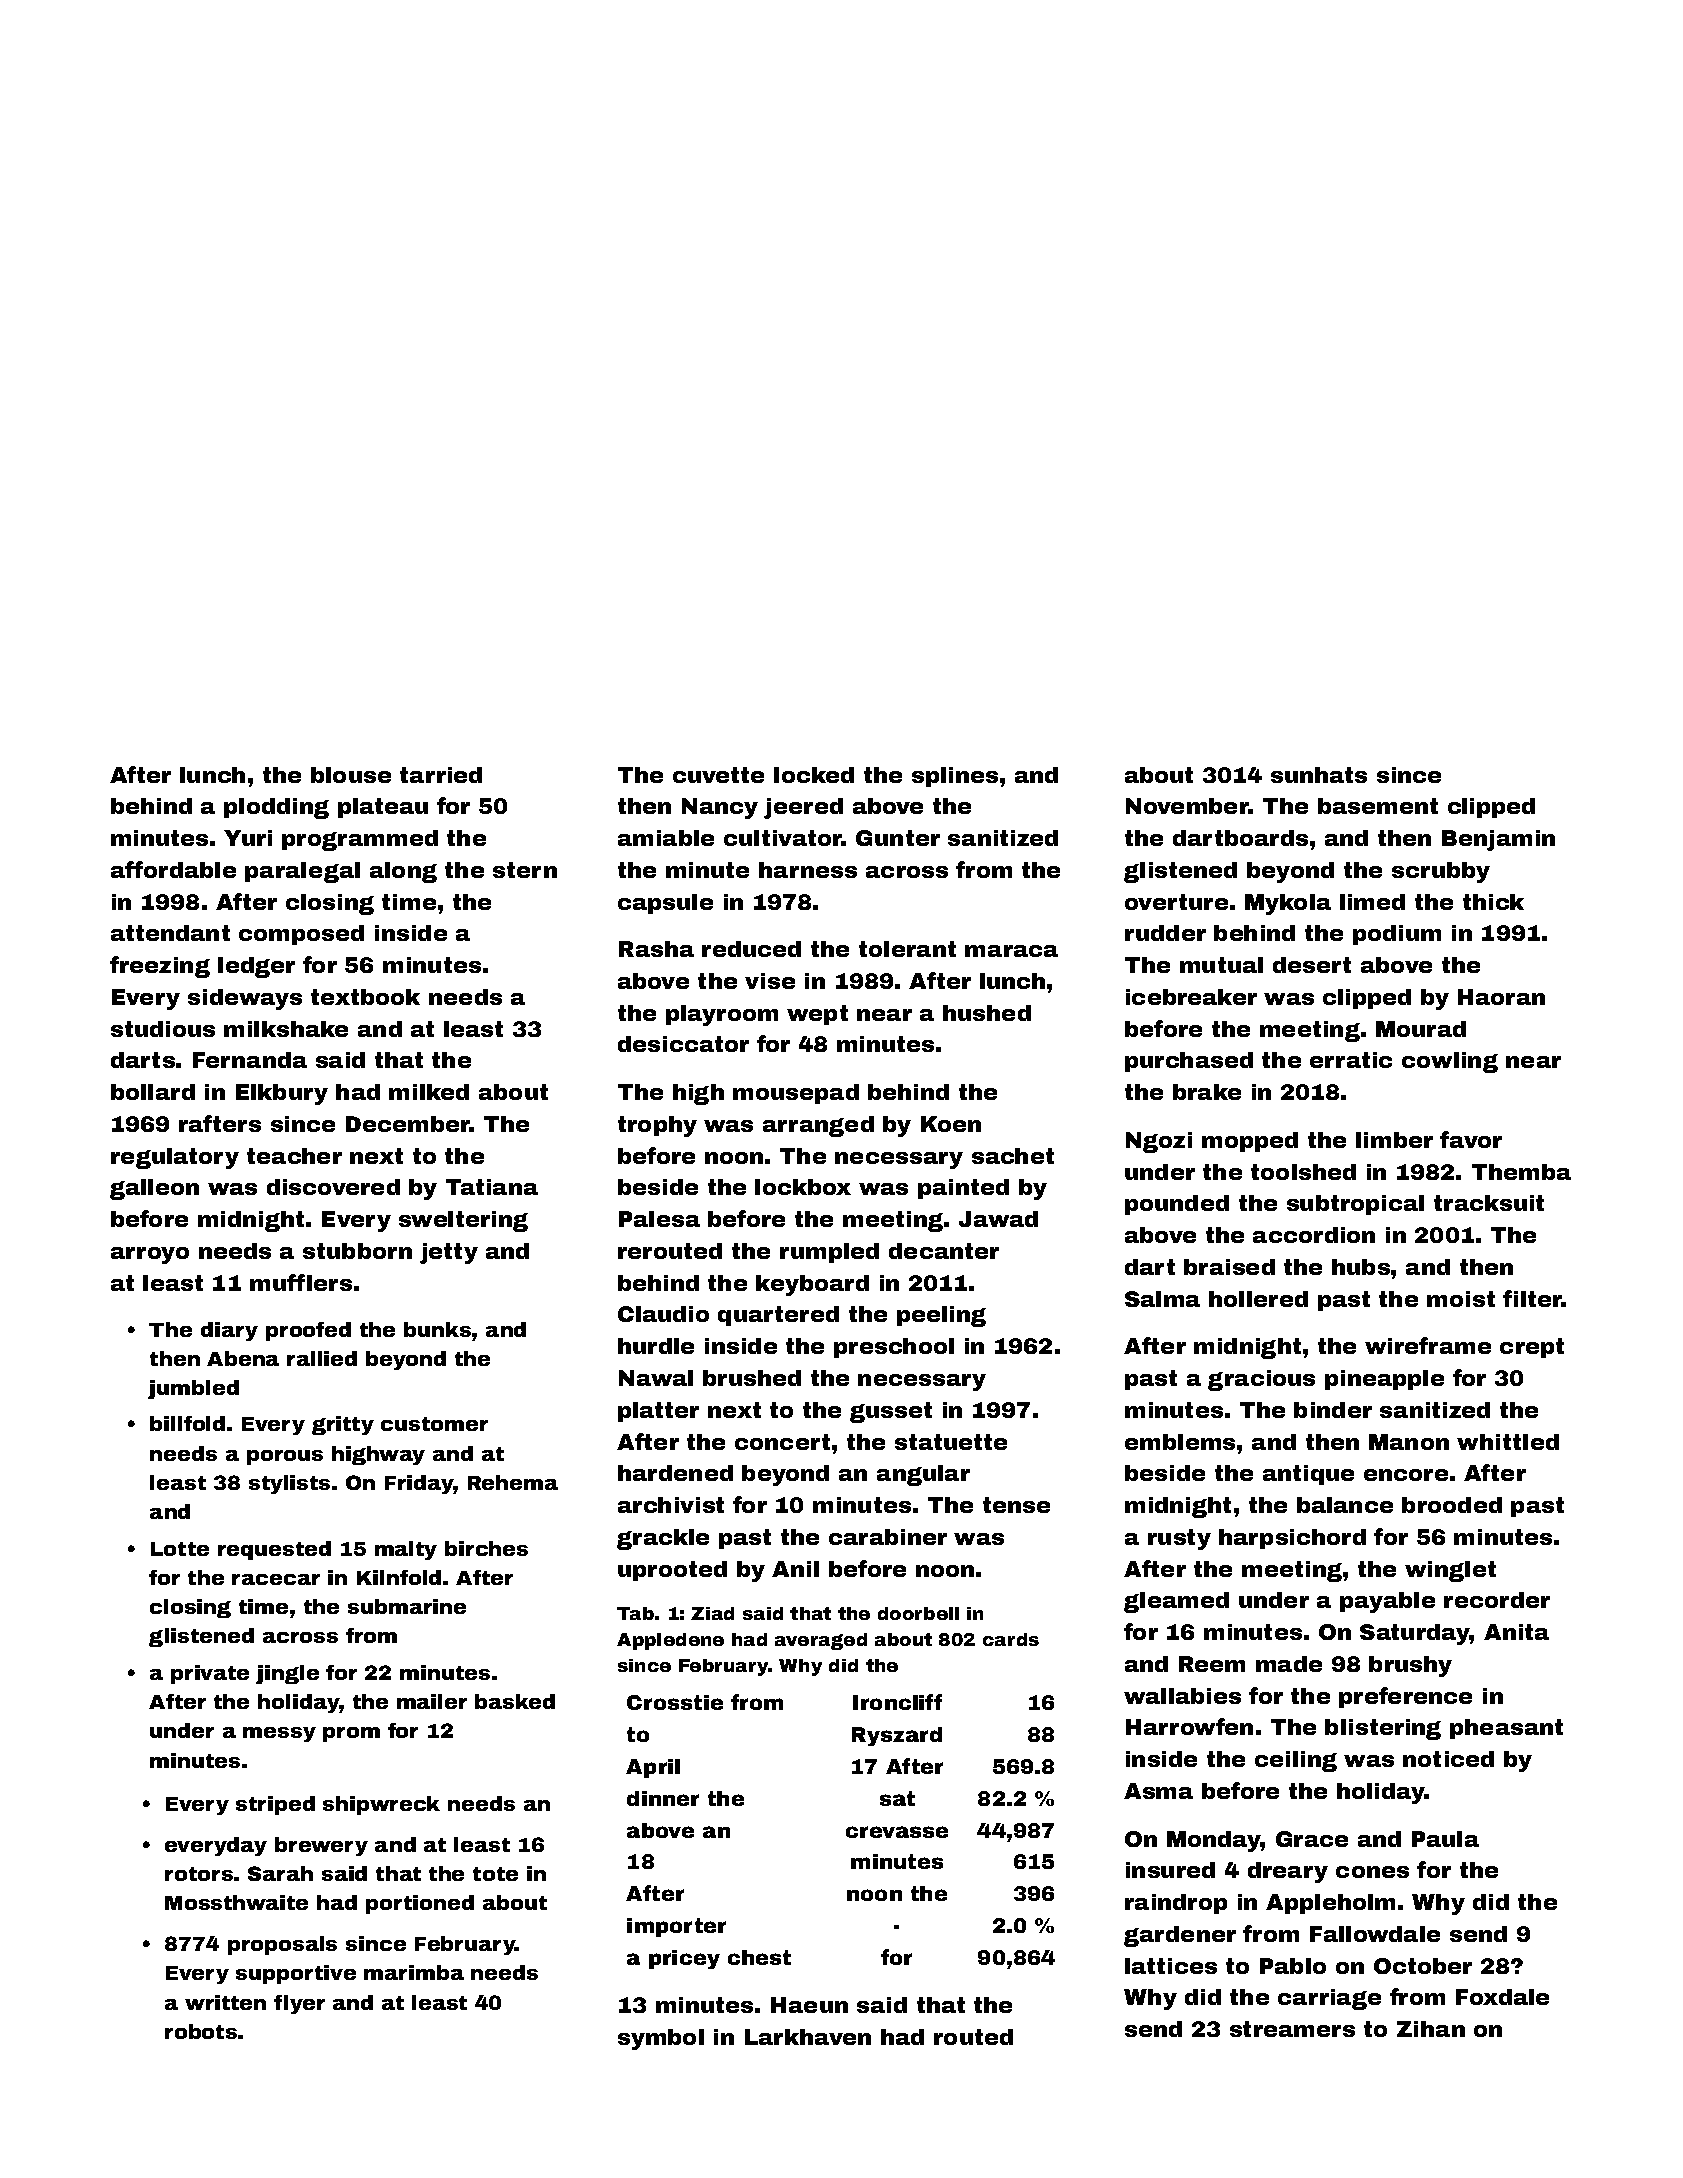 The width and height of the page is (1683, 2178). What do you see at coordinates (1207, 1092) in the page?
I see `brake` at bounding box center [1207, 1092].
